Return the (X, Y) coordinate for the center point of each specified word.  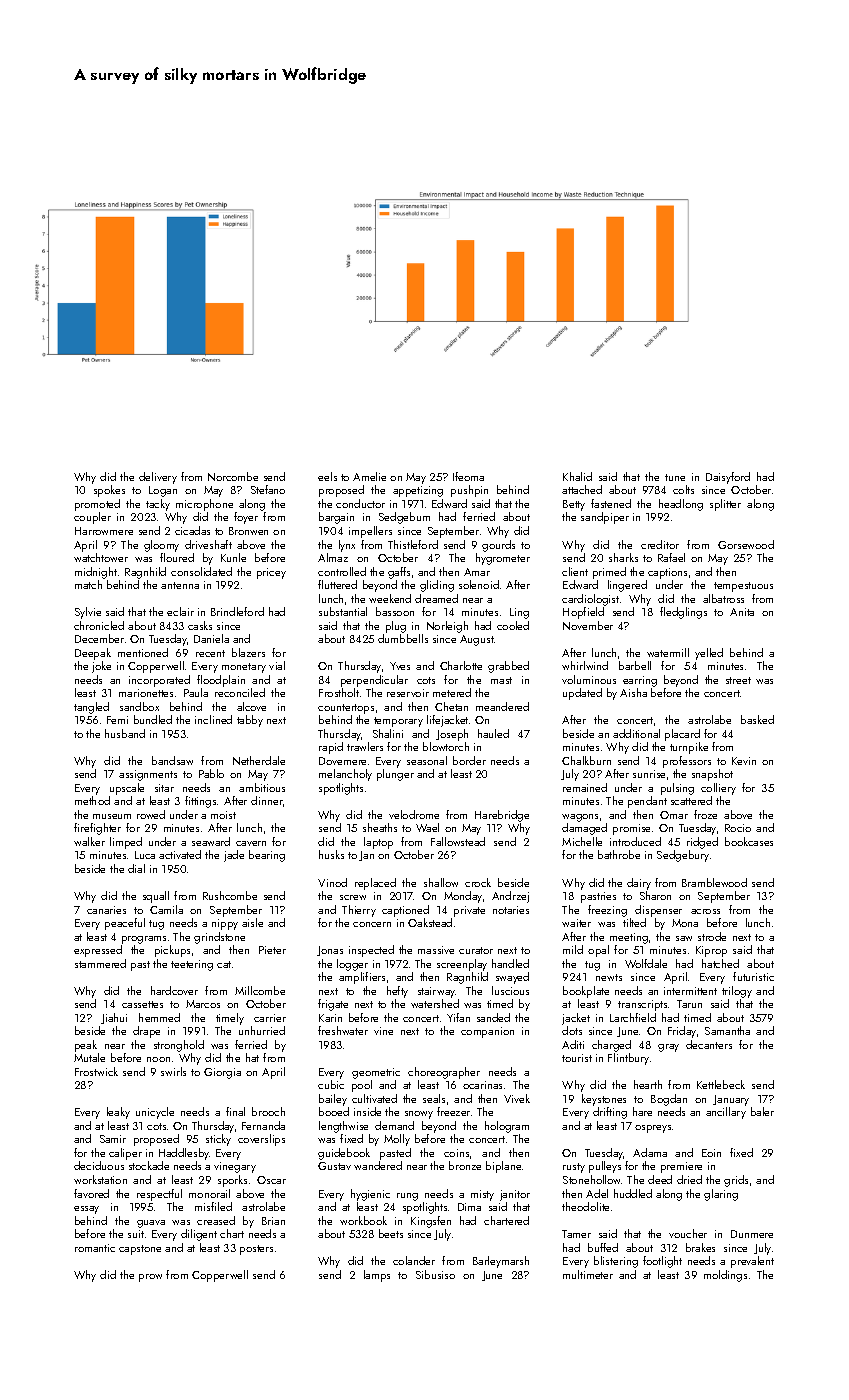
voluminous (589, 679)
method (92, 800)
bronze (465, 1165)
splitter (725, 505)
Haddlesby (184, 1154)
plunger (395, 775)
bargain (336, 518)
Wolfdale (646, 963)
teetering (192, 965)
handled (510, 963)
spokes (109, 491)
